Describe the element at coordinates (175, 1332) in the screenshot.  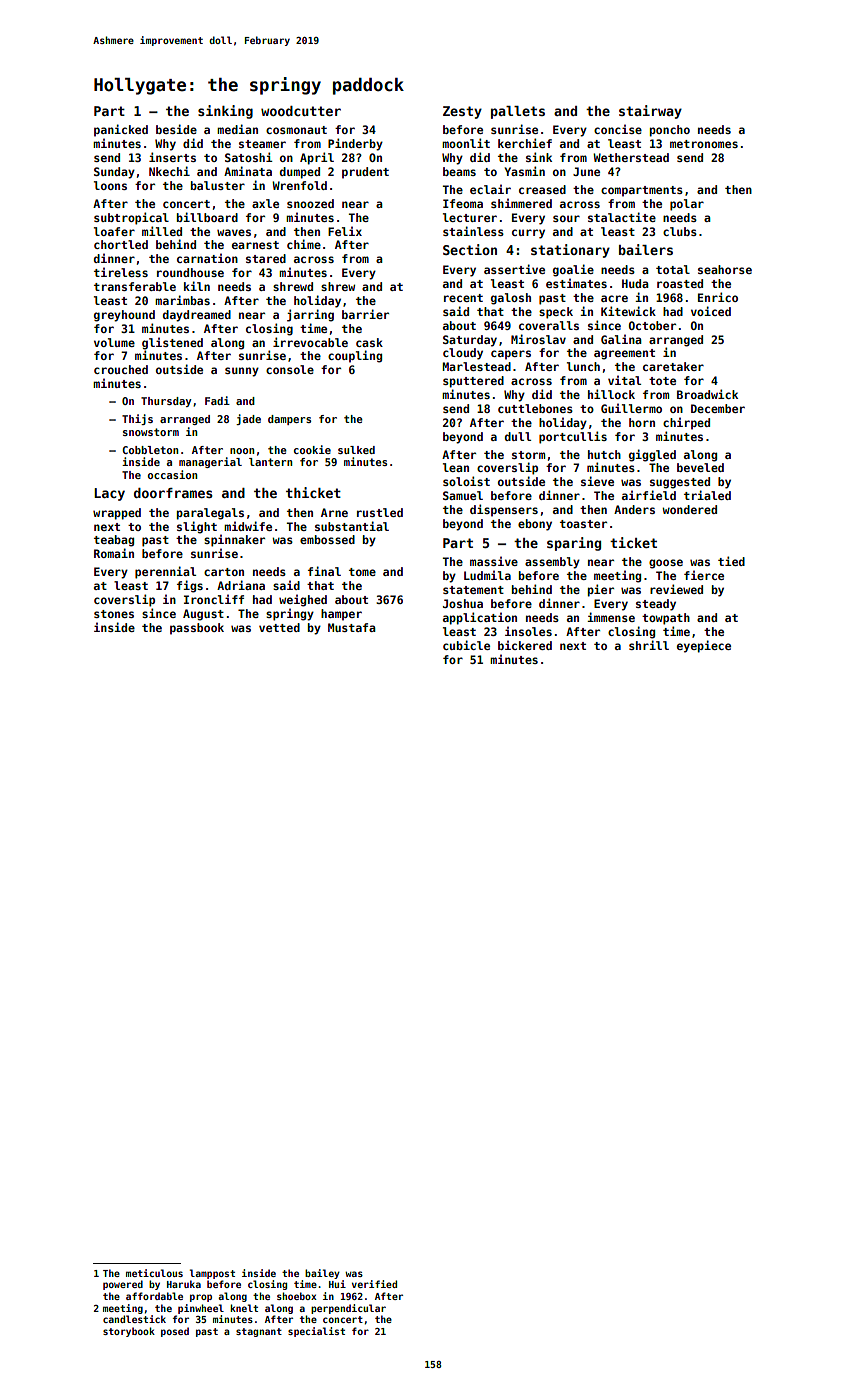
I see `posed` at that location.
